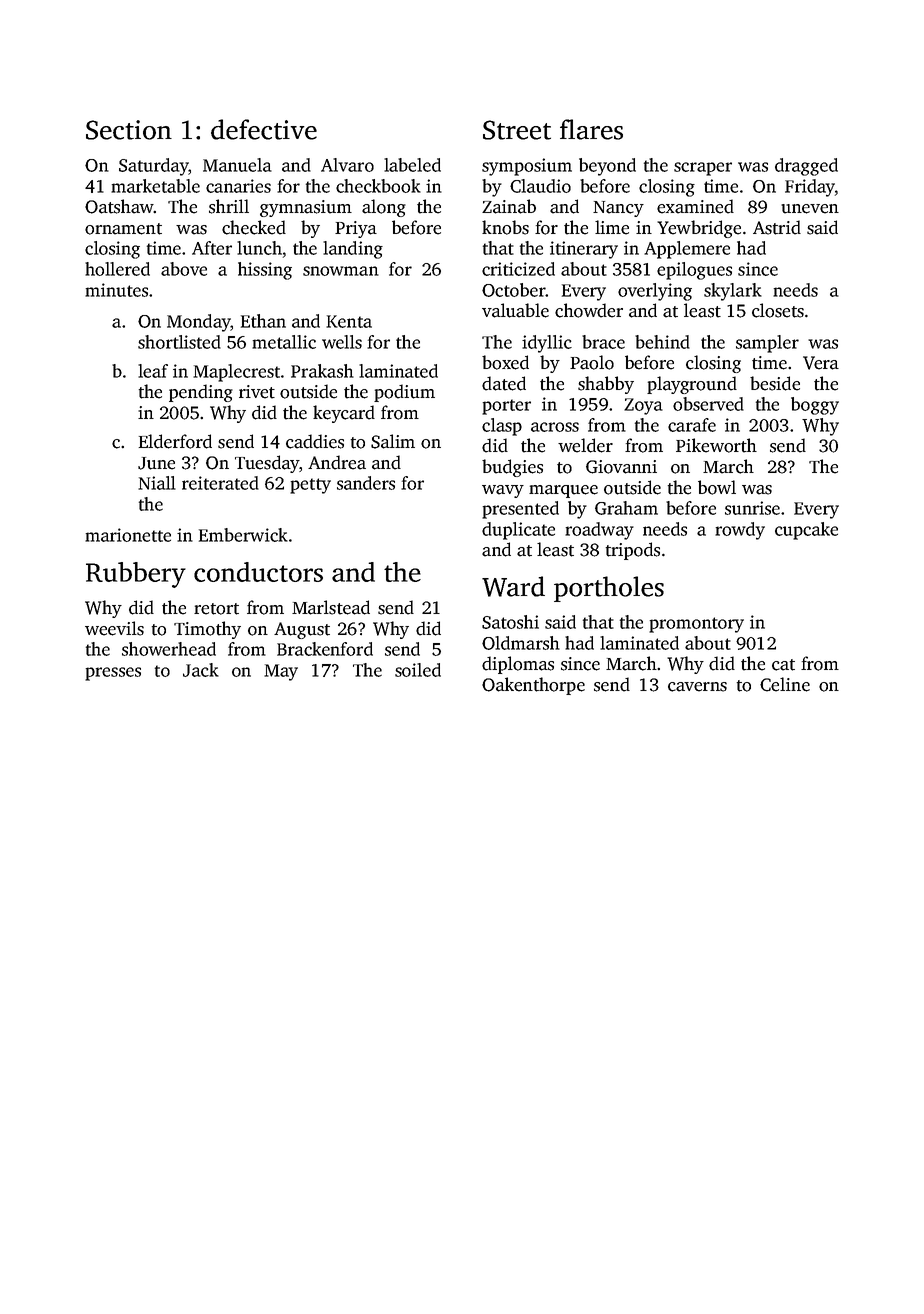  Describe the element at coordinates (533, 686) in the document. I see `Oakenthorpe` at that location.
